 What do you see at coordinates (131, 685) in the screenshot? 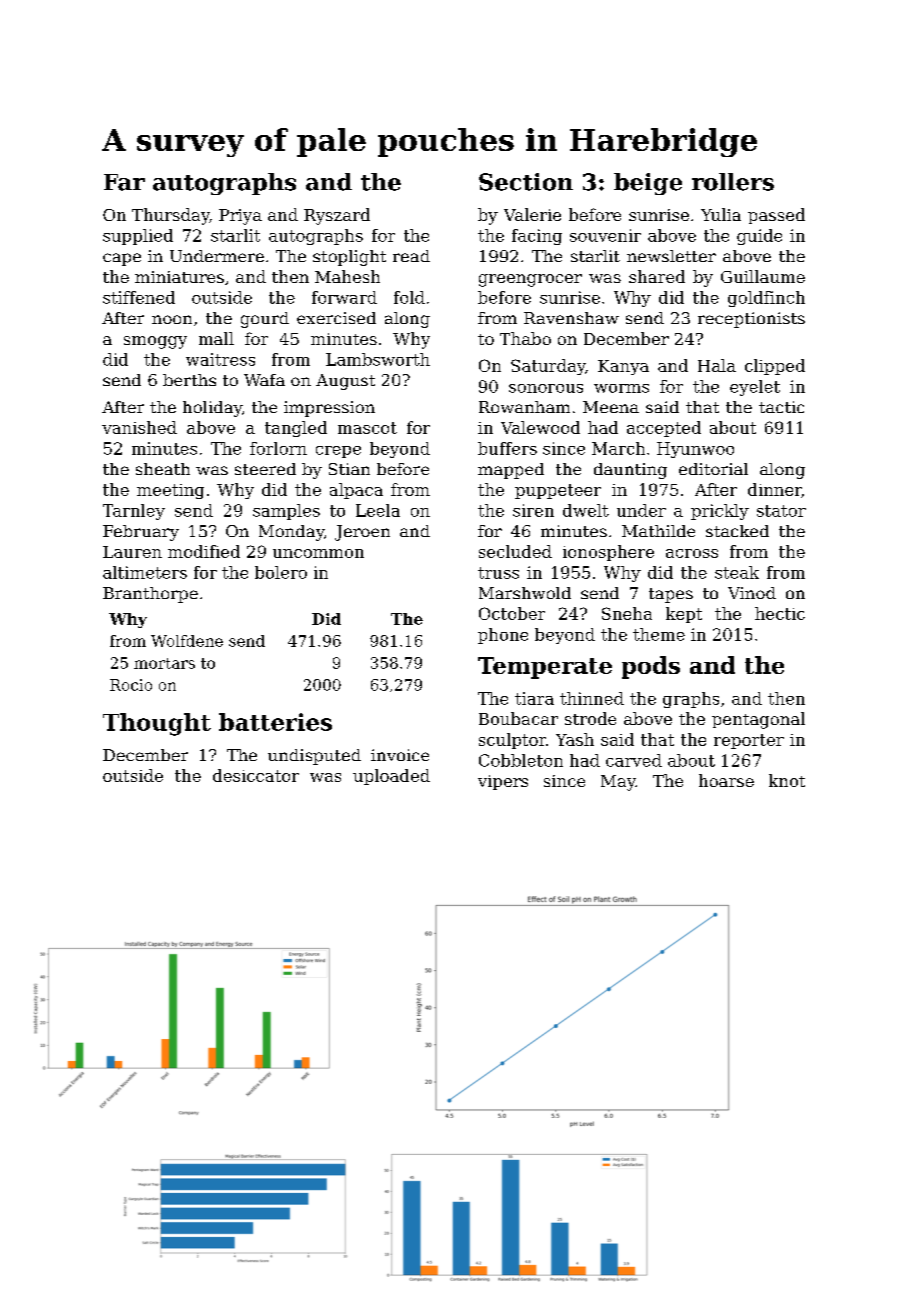
I see `Rocio` at bounding box center [131, 685].
